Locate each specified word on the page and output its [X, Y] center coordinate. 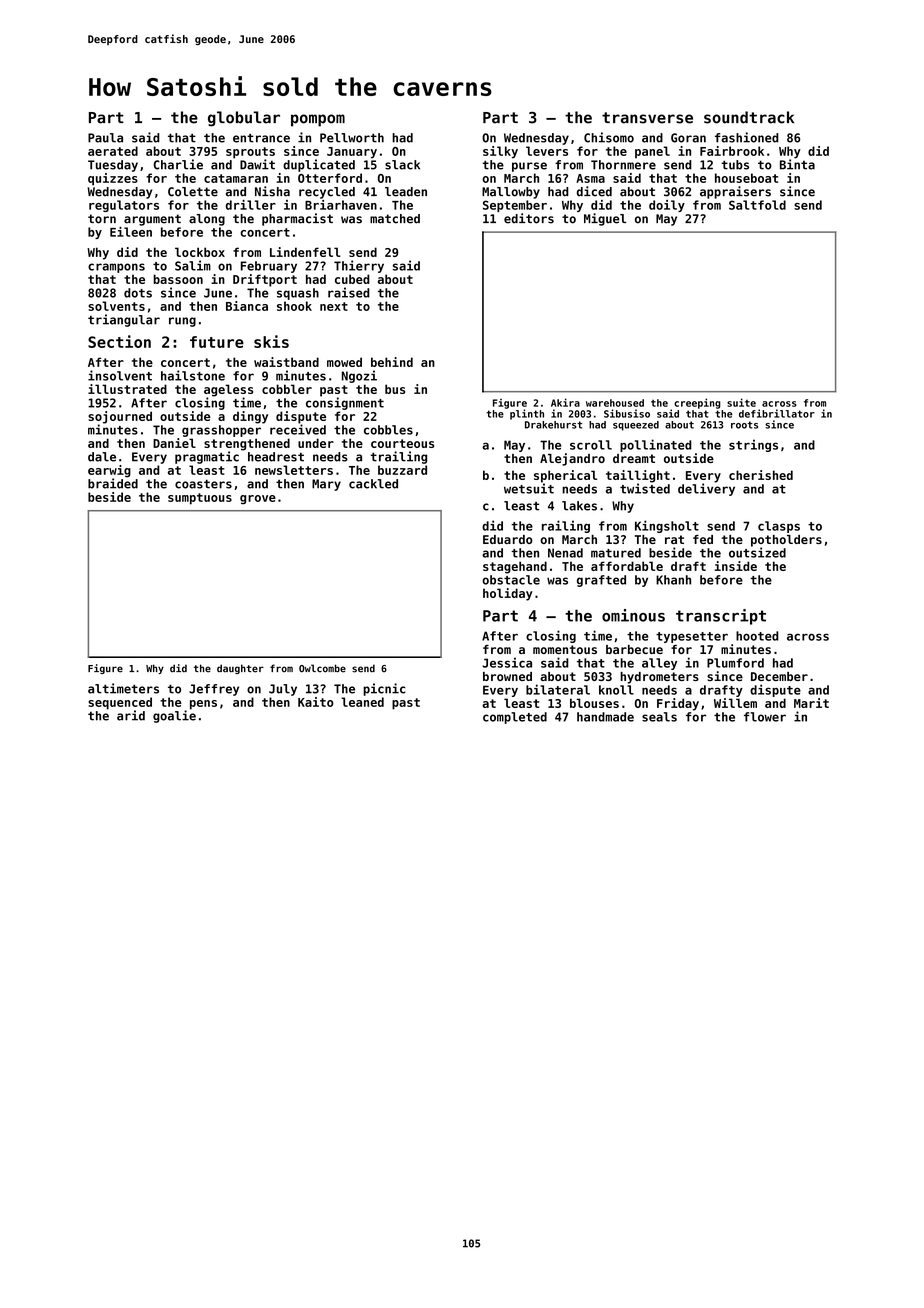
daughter [240, 669]
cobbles [388, 430]
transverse [647, 118]
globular [244, 119]
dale [102, 457]
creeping [697, 403]
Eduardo [508, 539]
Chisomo [609, 137]
